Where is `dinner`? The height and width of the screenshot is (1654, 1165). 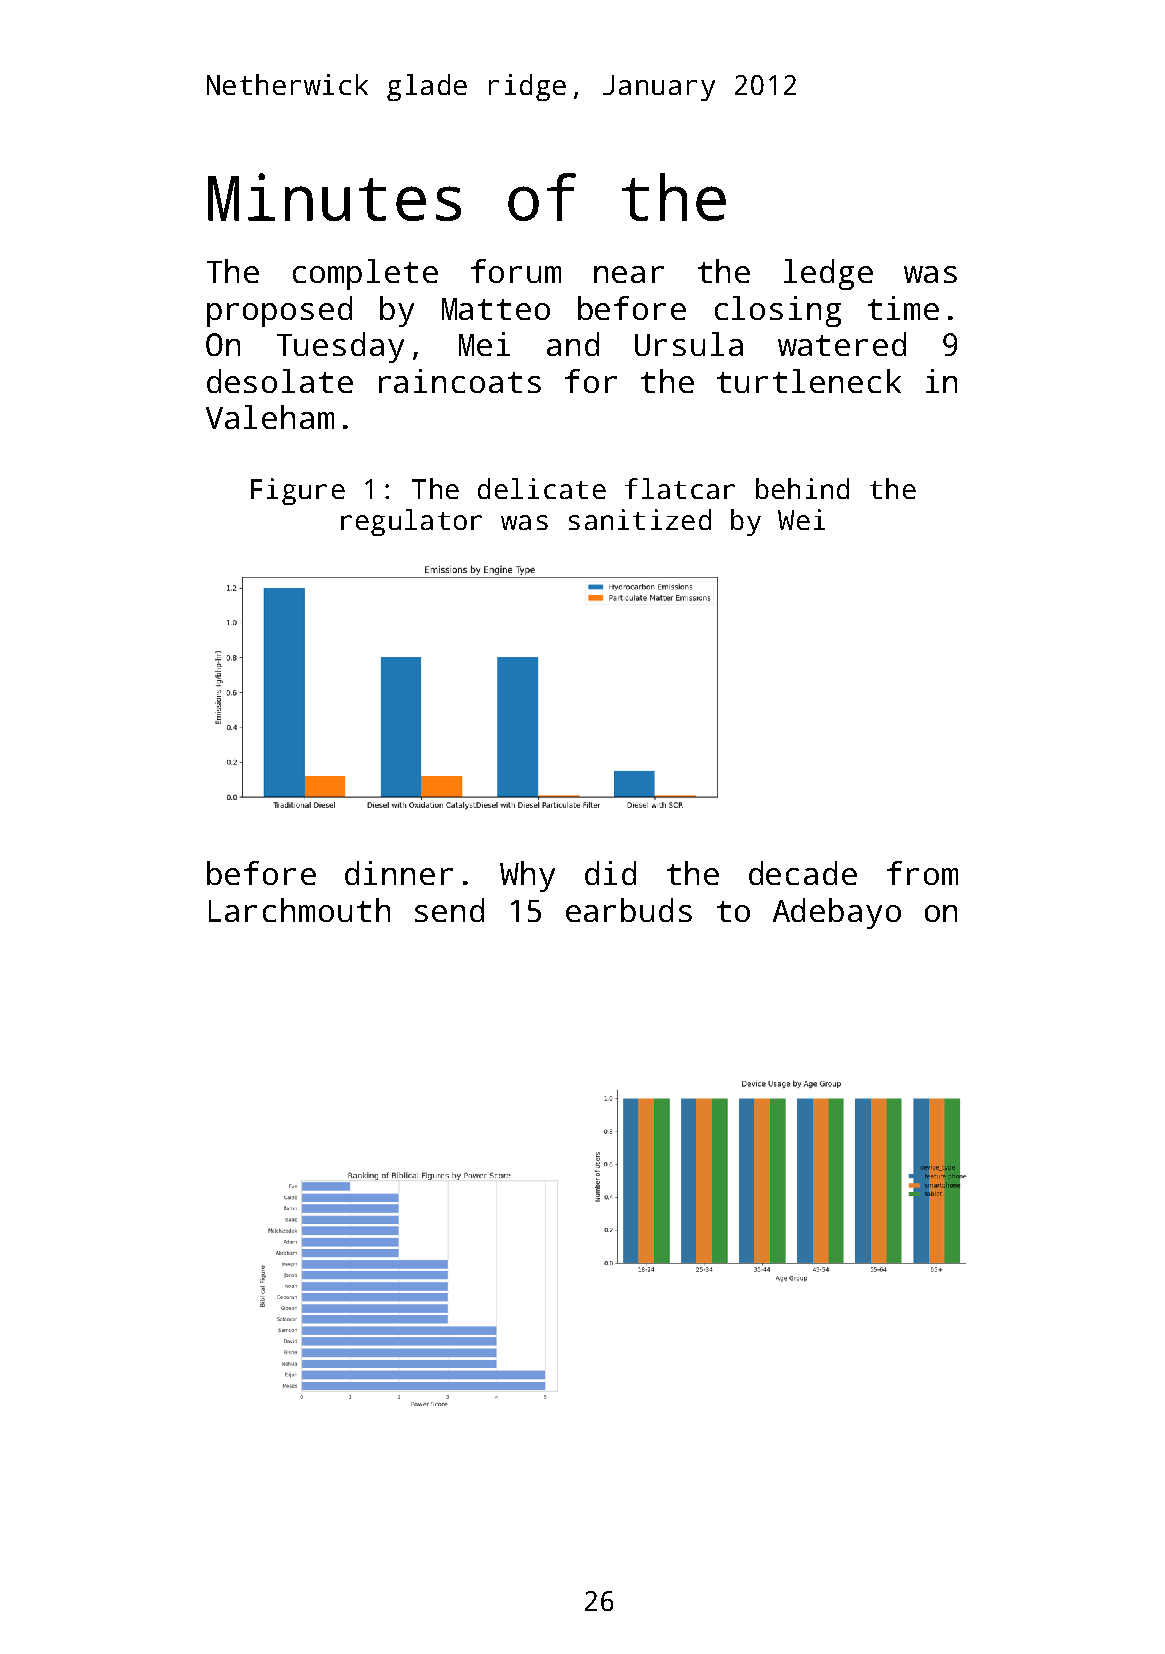 dinner is located at coordinates (399, 873).
